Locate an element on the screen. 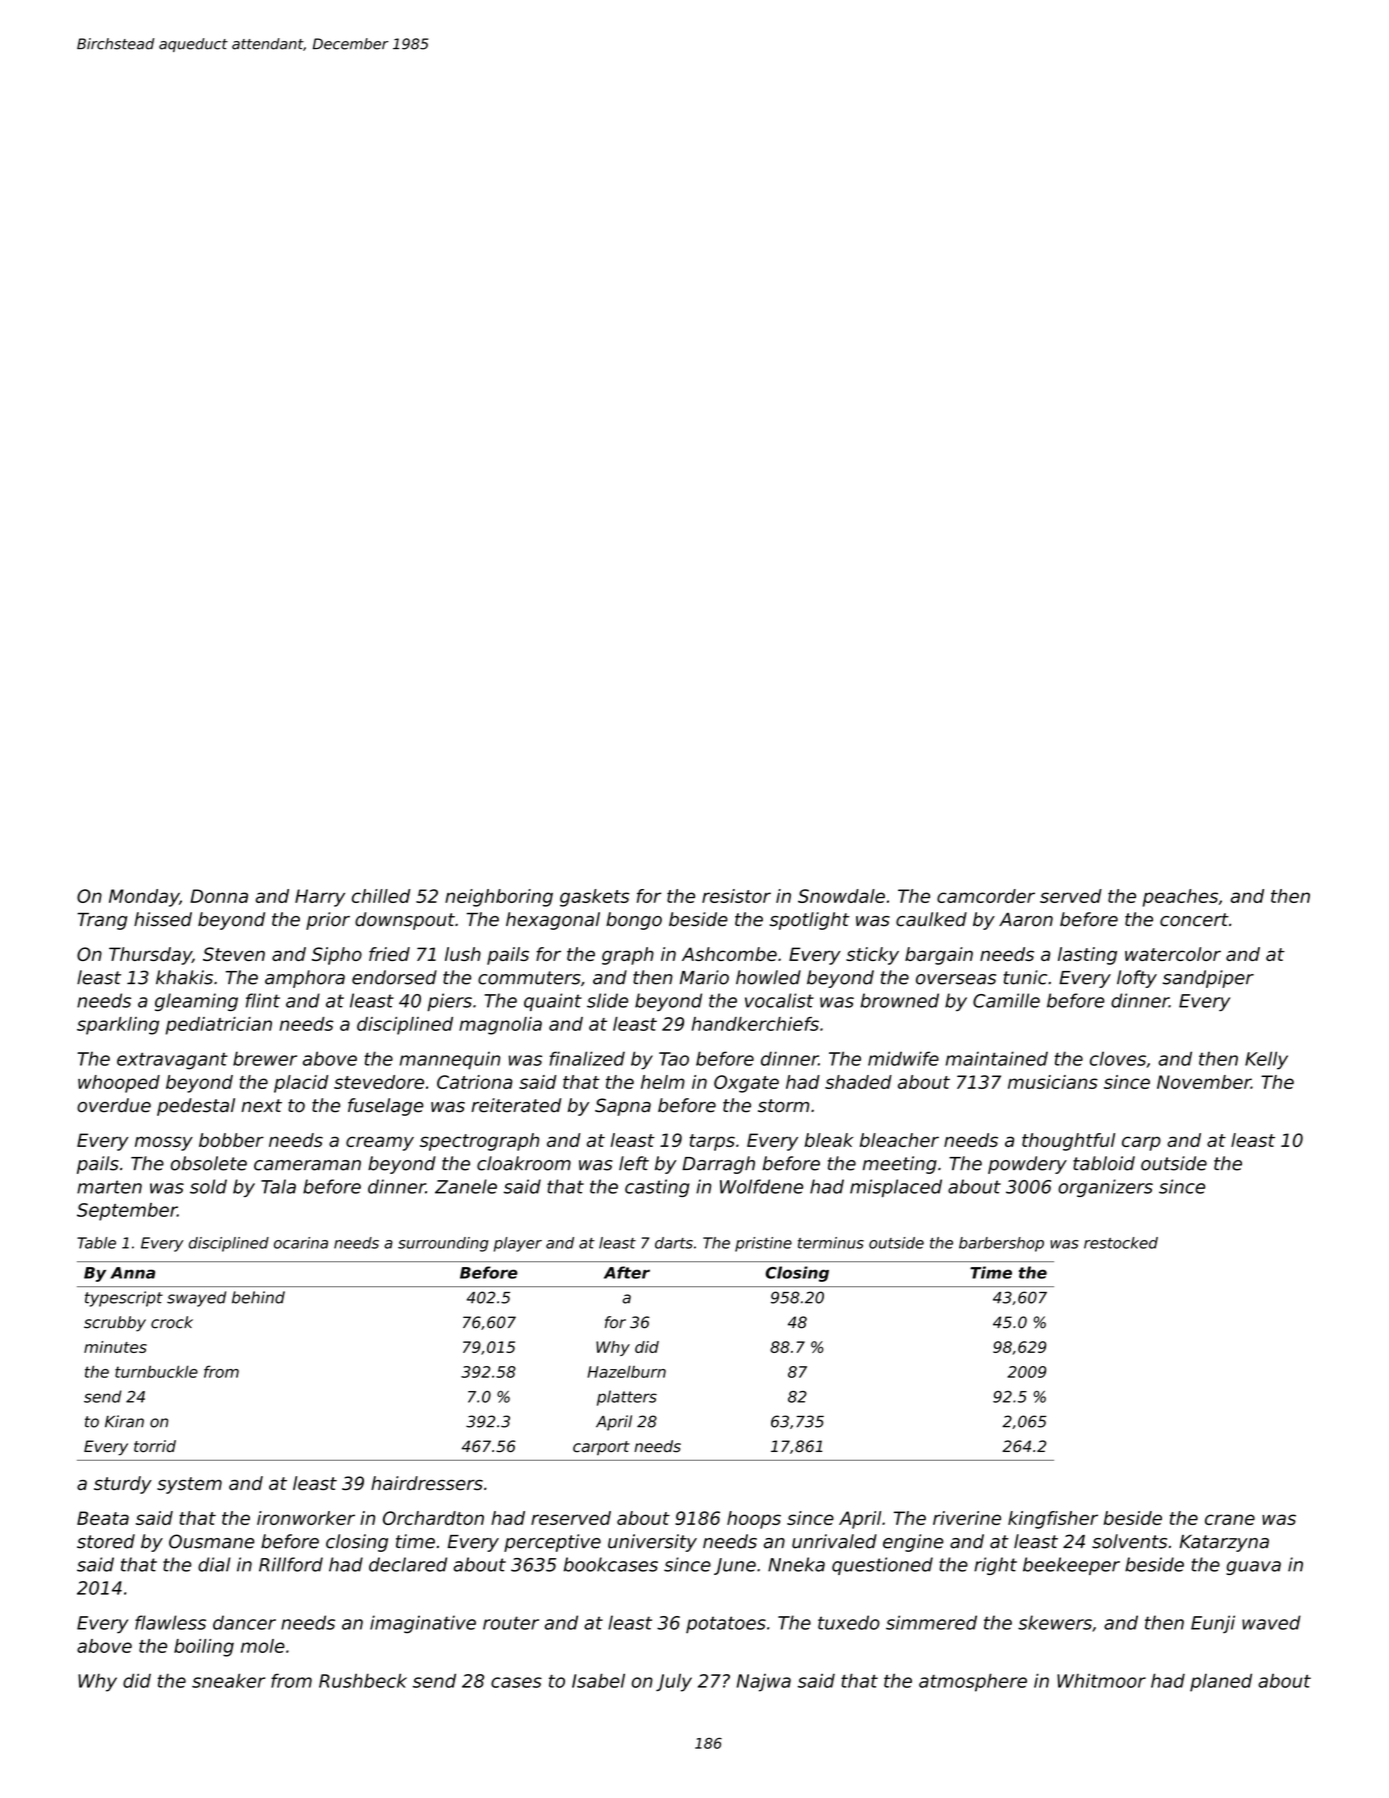  router is located at coordinates (511, 1623).
